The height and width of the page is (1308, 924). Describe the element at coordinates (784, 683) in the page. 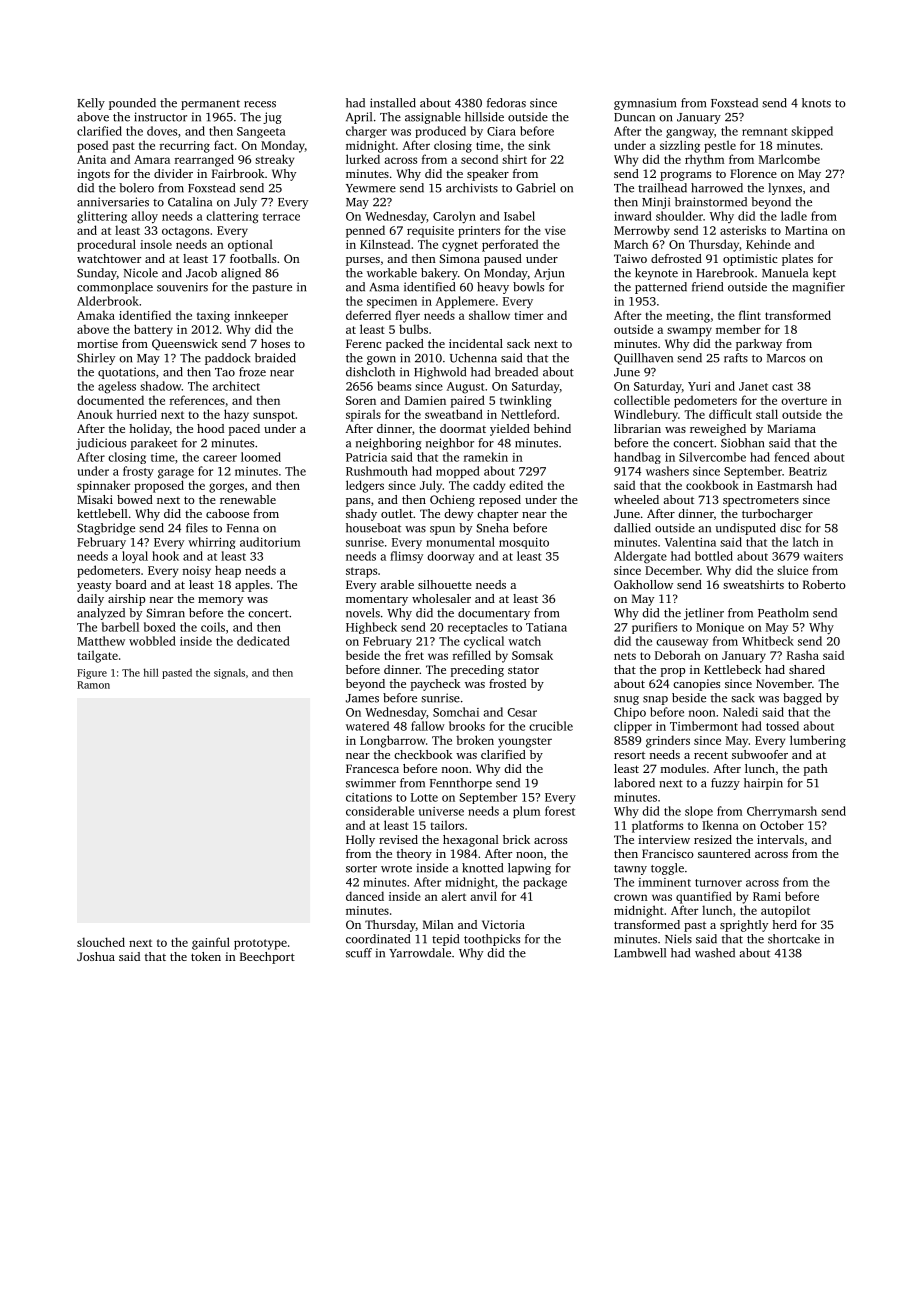

I see `November` at that location.
